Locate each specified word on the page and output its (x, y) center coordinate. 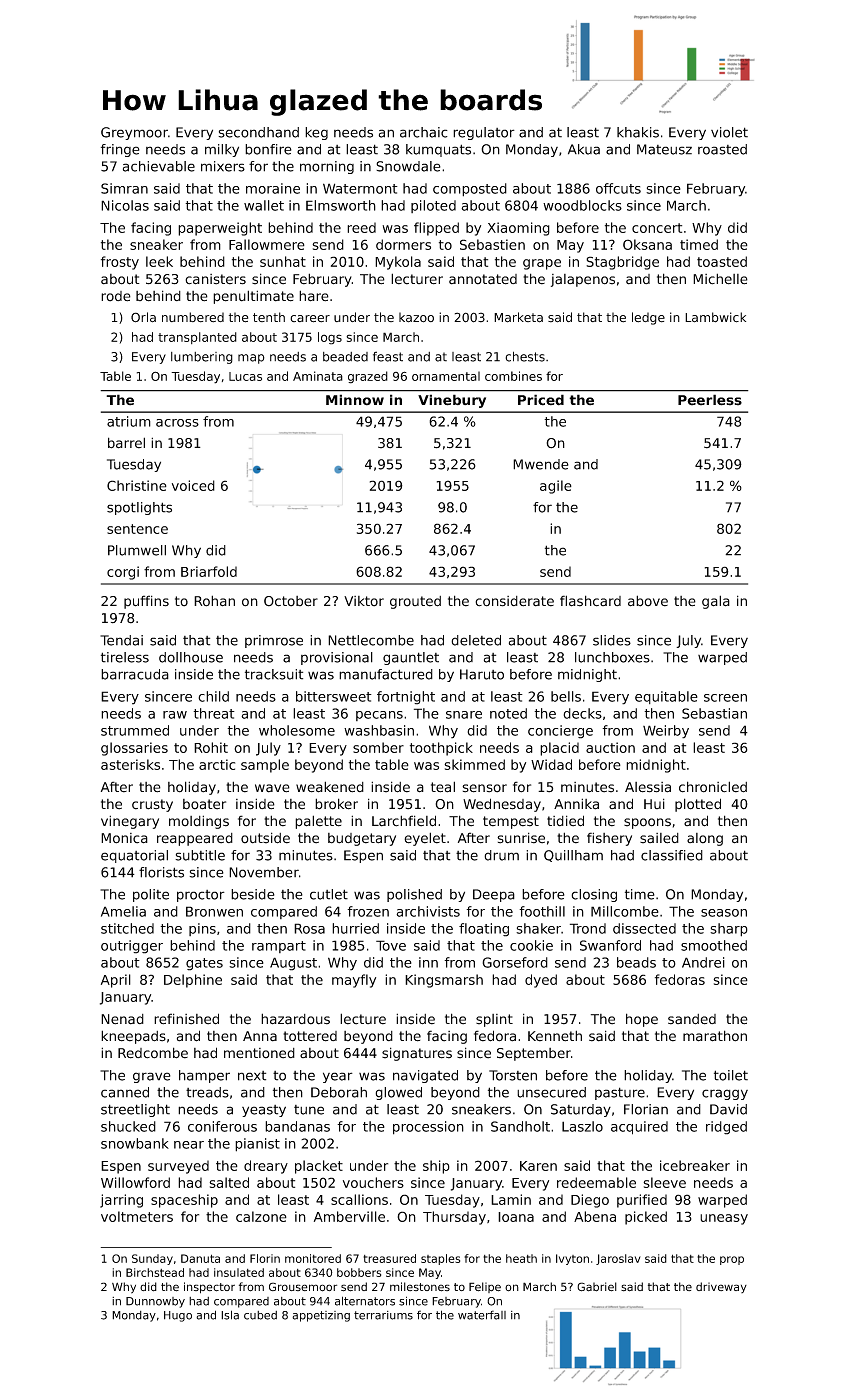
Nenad (122, 1019)
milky (222, 150)
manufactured (386, 674)
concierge (560, 732)
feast (388, 356)
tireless (125, 657)
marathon (715, 1036)
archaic (424, 132)
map (251, 359)
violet (729, 132)
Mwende (541, 464)
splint (494, 1020)
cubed (260, 1315)
